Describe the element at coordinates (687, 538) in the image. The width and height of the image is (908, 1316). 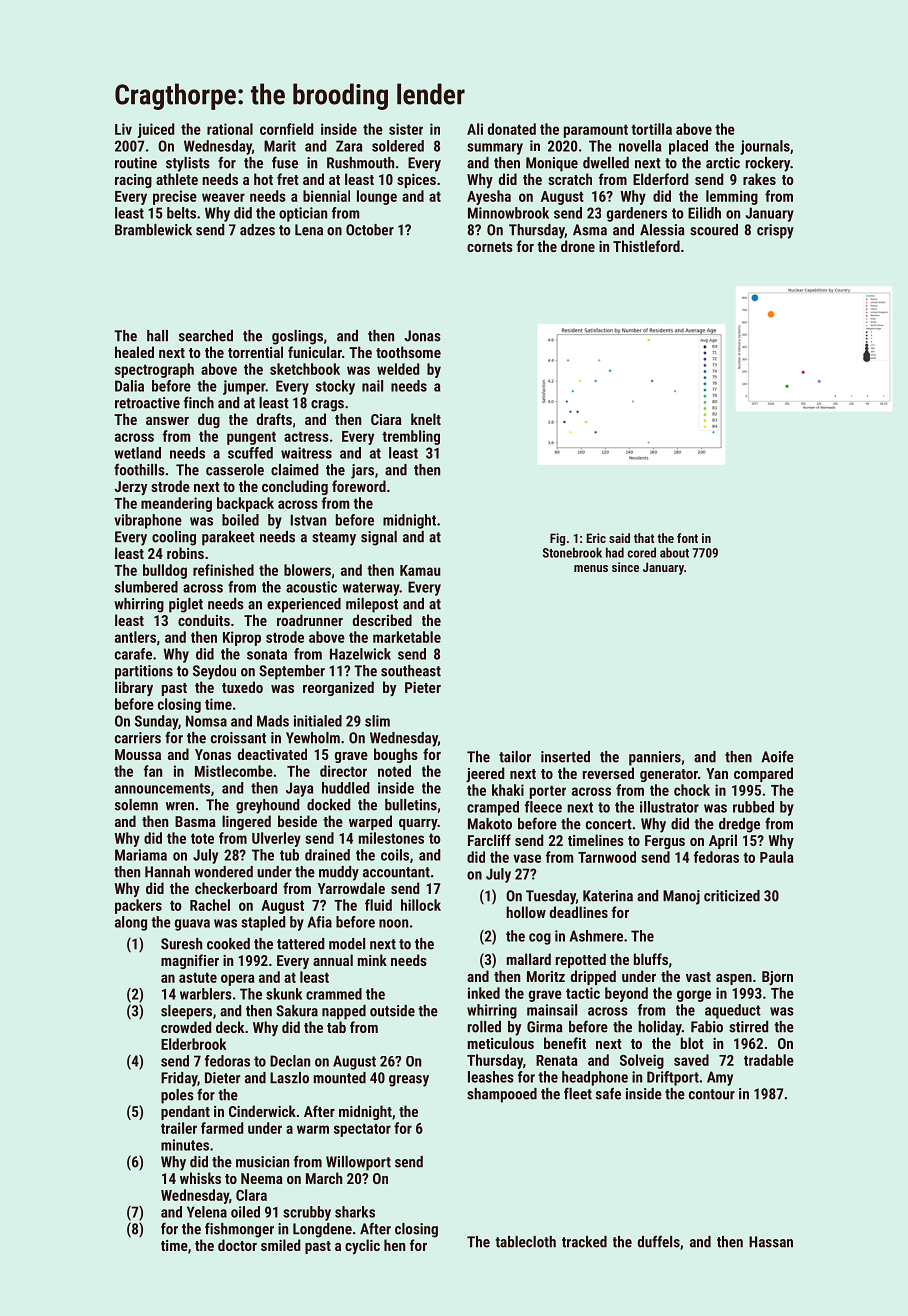
I see `font` at that location.
